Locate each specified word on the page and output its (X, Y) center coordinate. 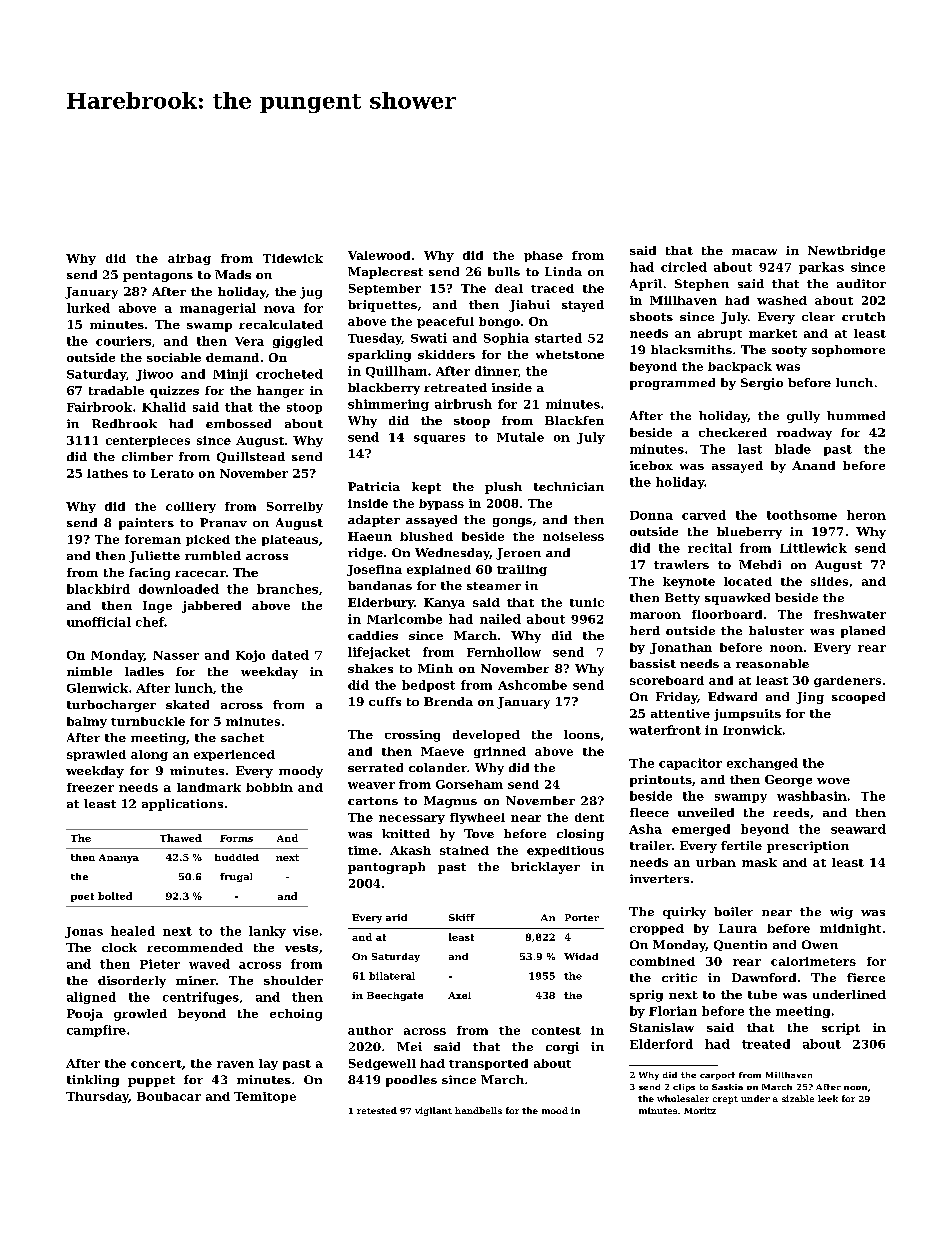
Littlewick (813, 548)
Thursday (97, 1097)
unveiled (706, 812)
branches (287, 589)
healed (133, 931)
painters (146, 524)
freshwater (850, 614)
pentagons (158, 276)
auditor (861, 283)
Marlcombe (404, 619)
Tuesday (375, 339)
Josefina (374, 570)
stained (464, 850)
